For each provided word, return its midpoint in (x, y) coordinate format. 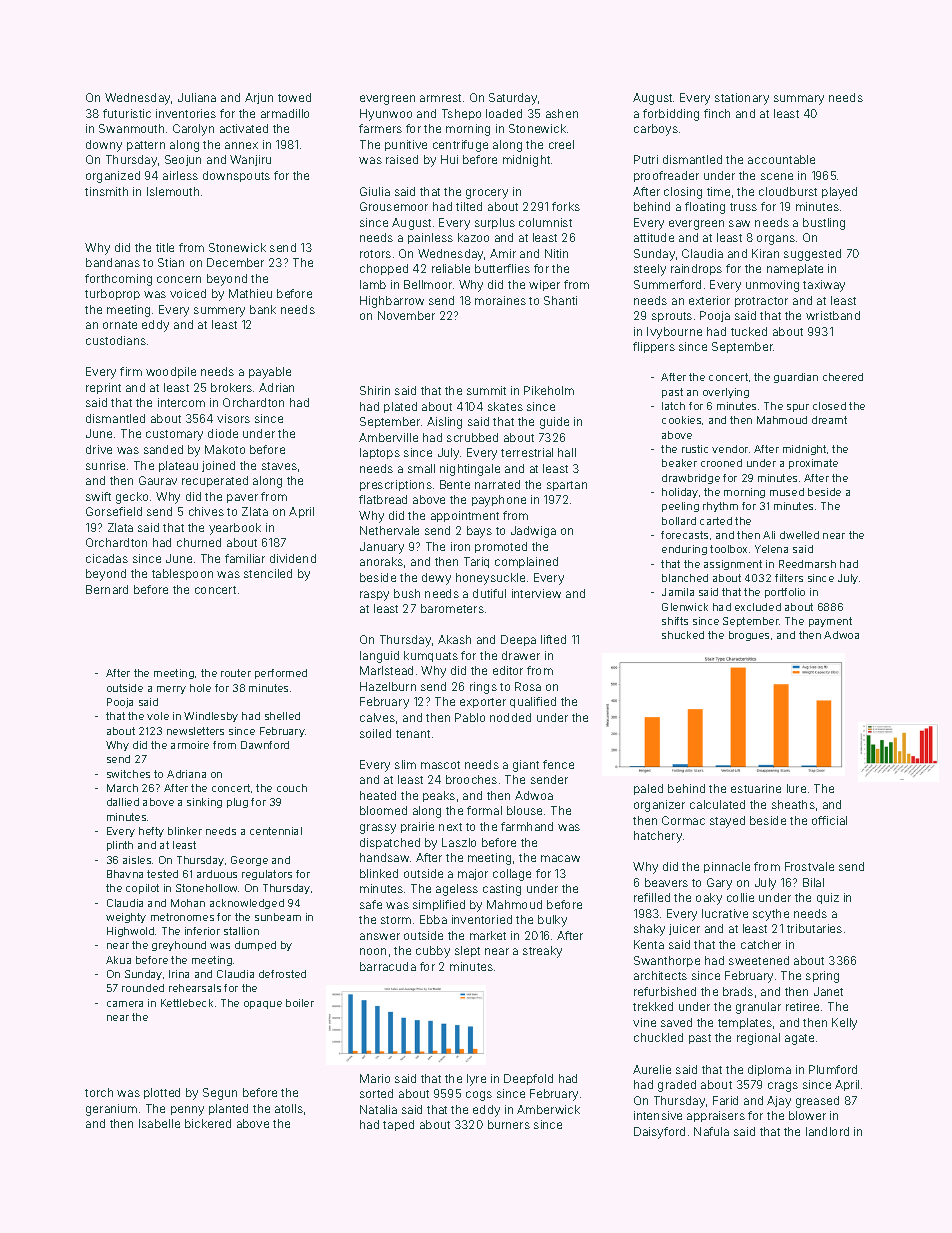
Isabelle (159, 1123)
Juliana (197, 97)
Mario (375, 1078)
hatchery (658, 837)
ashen (562, 113)
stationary (742, 99)
